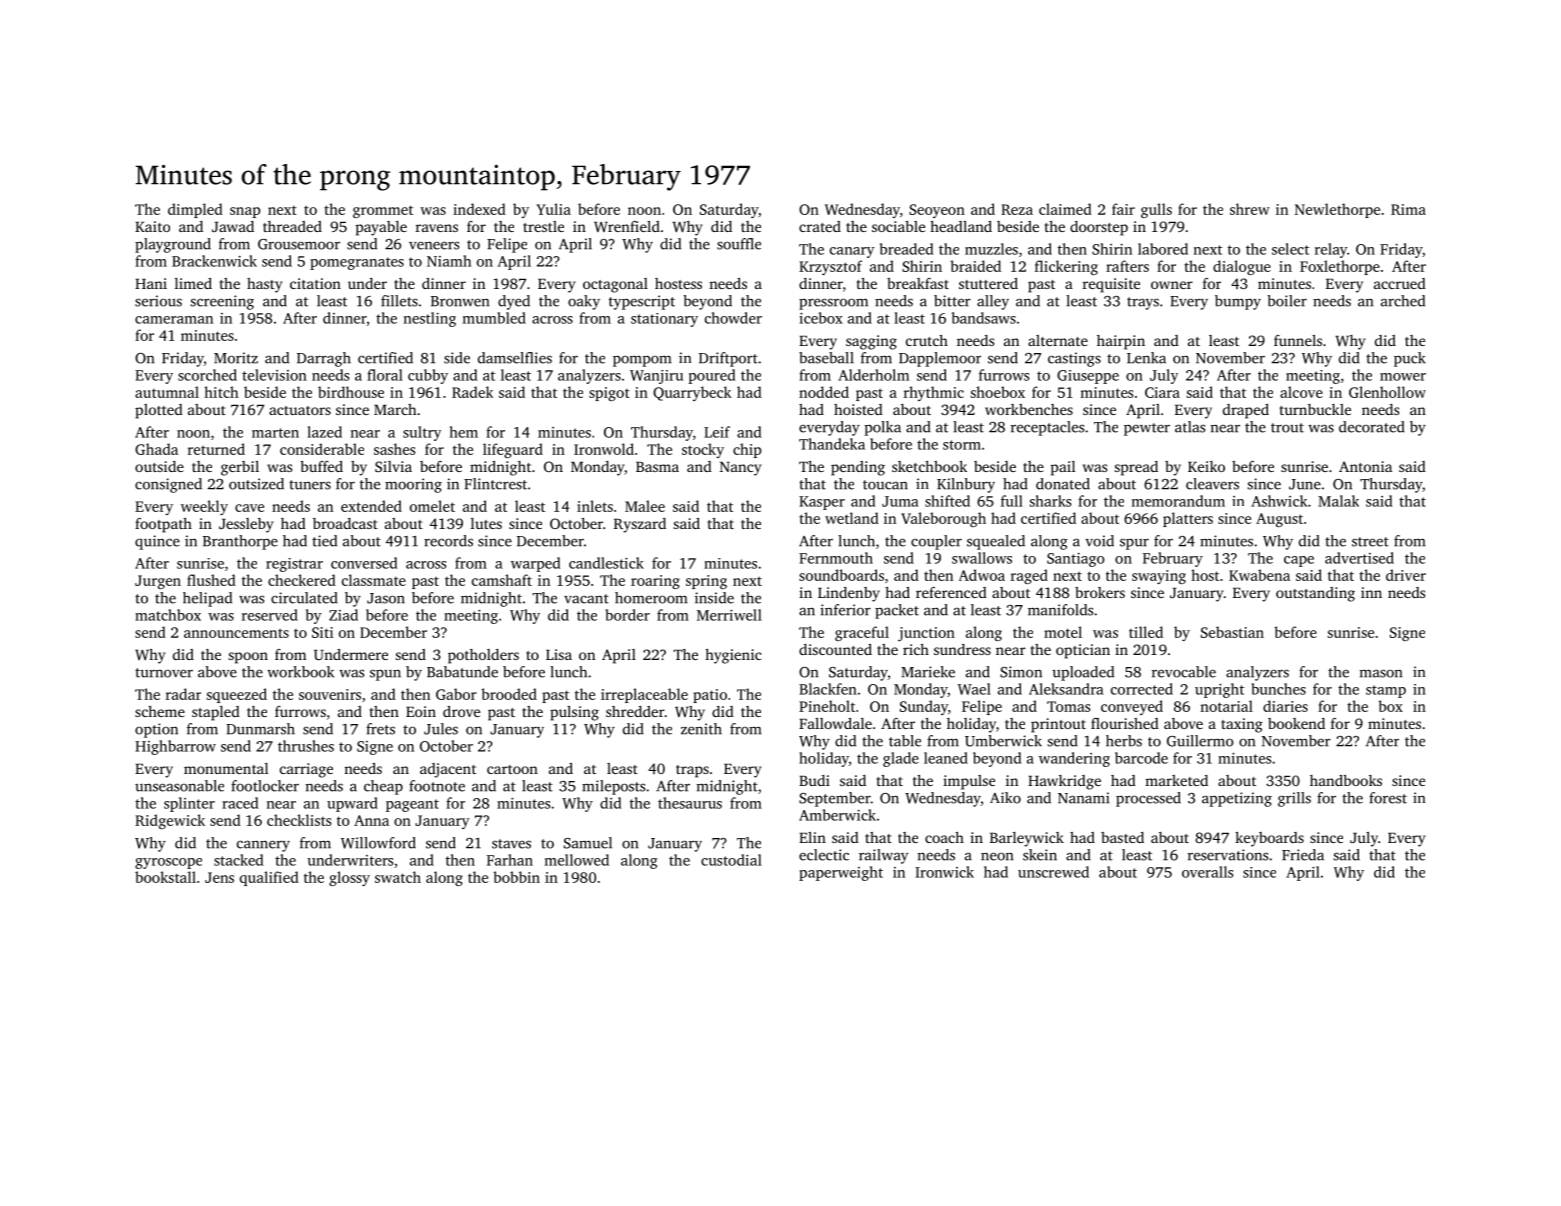  I want to click on ravens, so click(437, 228).
